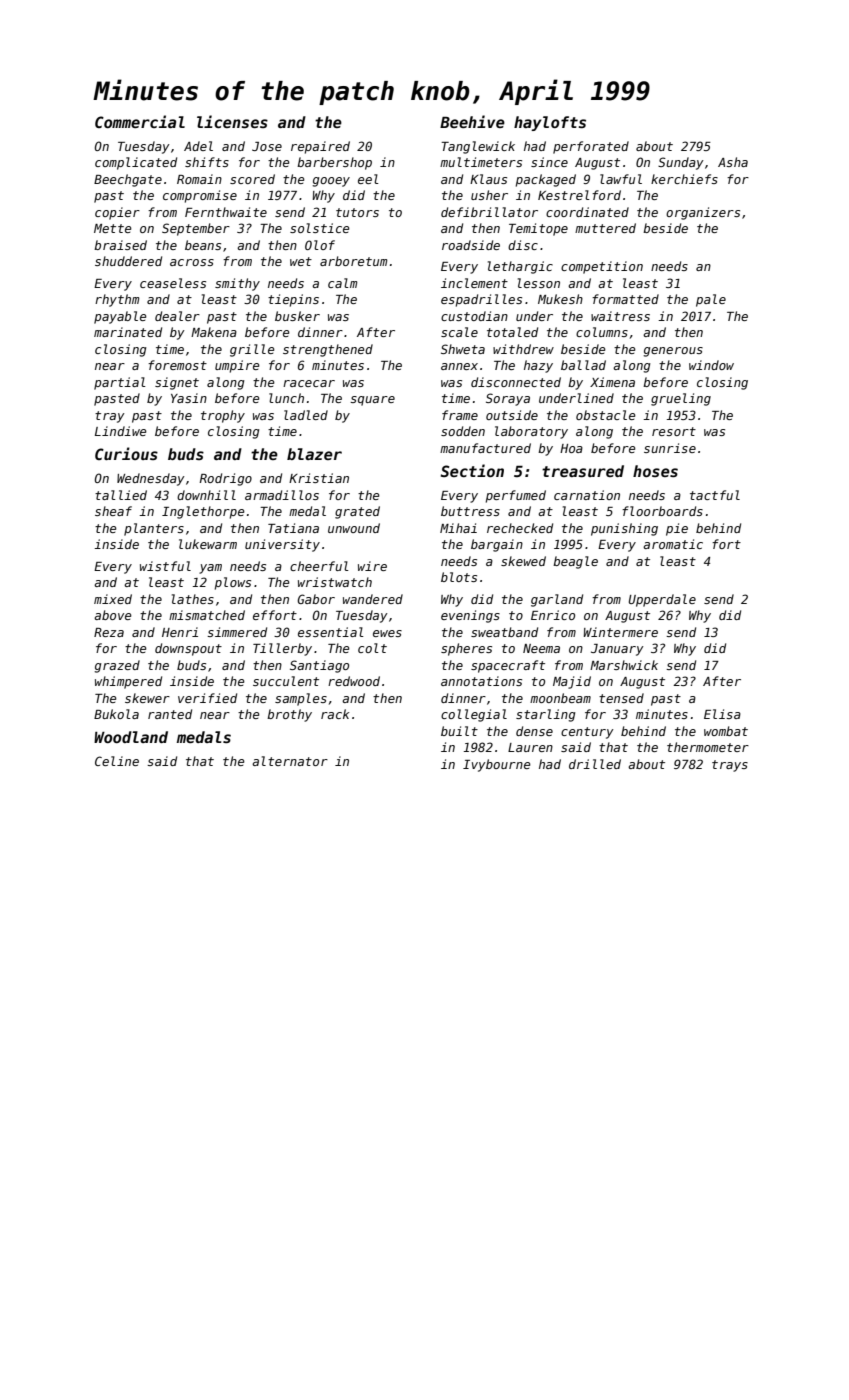 Image resolution: width=849 pixels, height=1400 pixels. Describe the element at coordinates (606, 415) in the screenshot. I see `obstacle` at that location.
